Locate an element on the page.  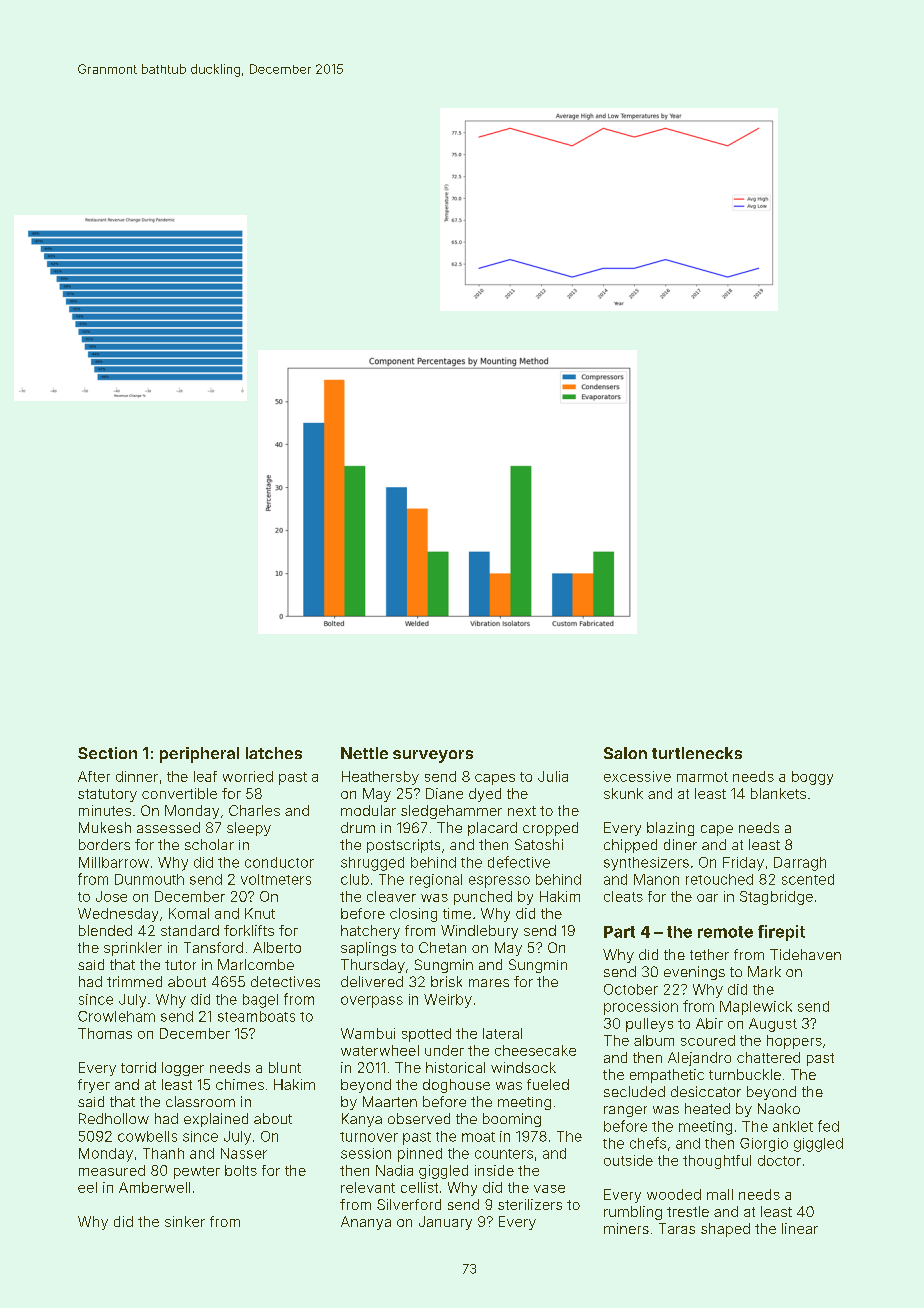
turtlenecks is located at coordinates (697, 753).
